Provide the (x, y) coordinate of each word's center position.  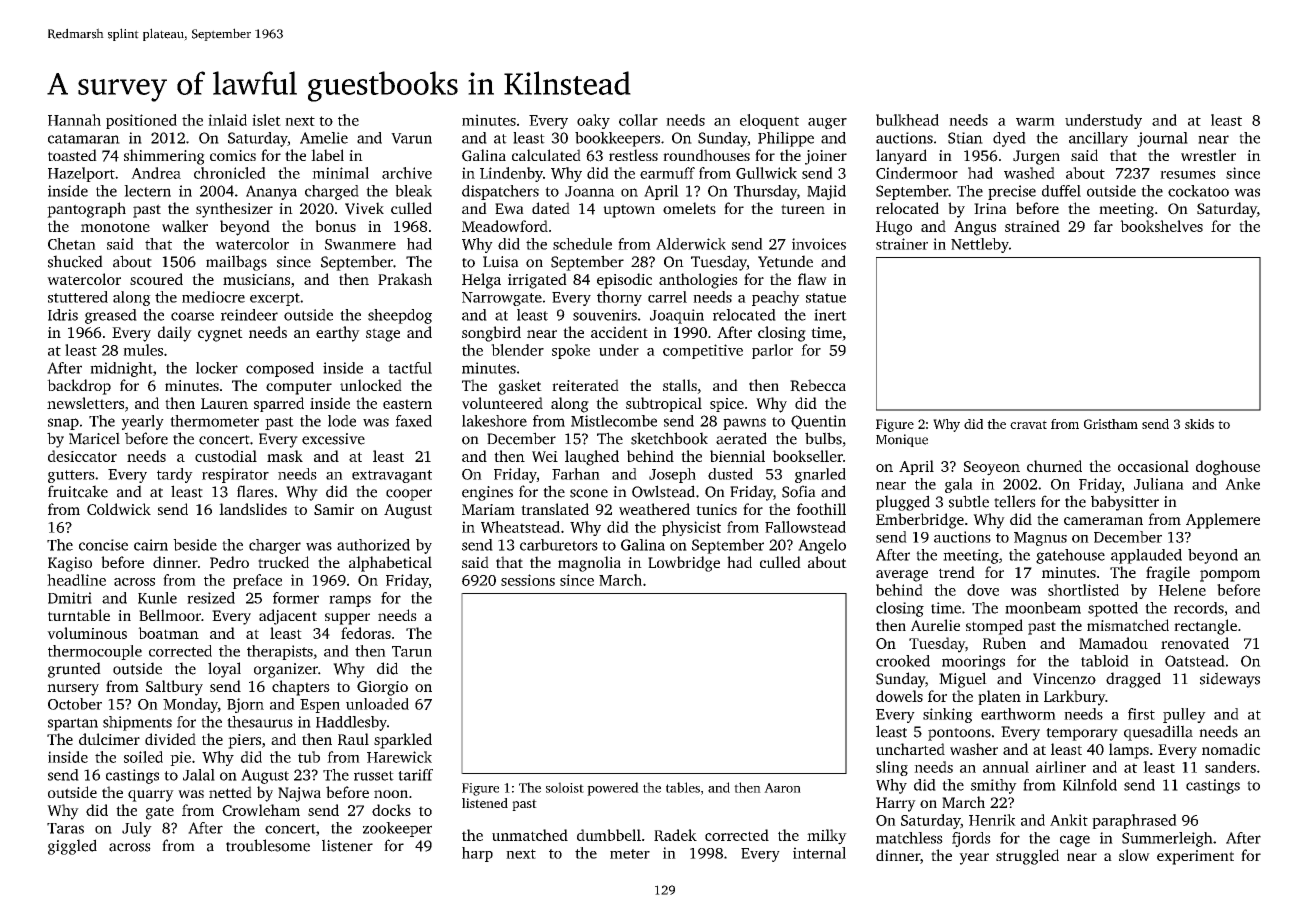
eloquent (769, 121)
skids (1199, 424)
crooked (903, 661)
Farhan (576, 474)
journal (1162, 139)
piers (244, 741)
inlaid (227, 120)
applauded (1146, 556)
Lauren (224, 403)
